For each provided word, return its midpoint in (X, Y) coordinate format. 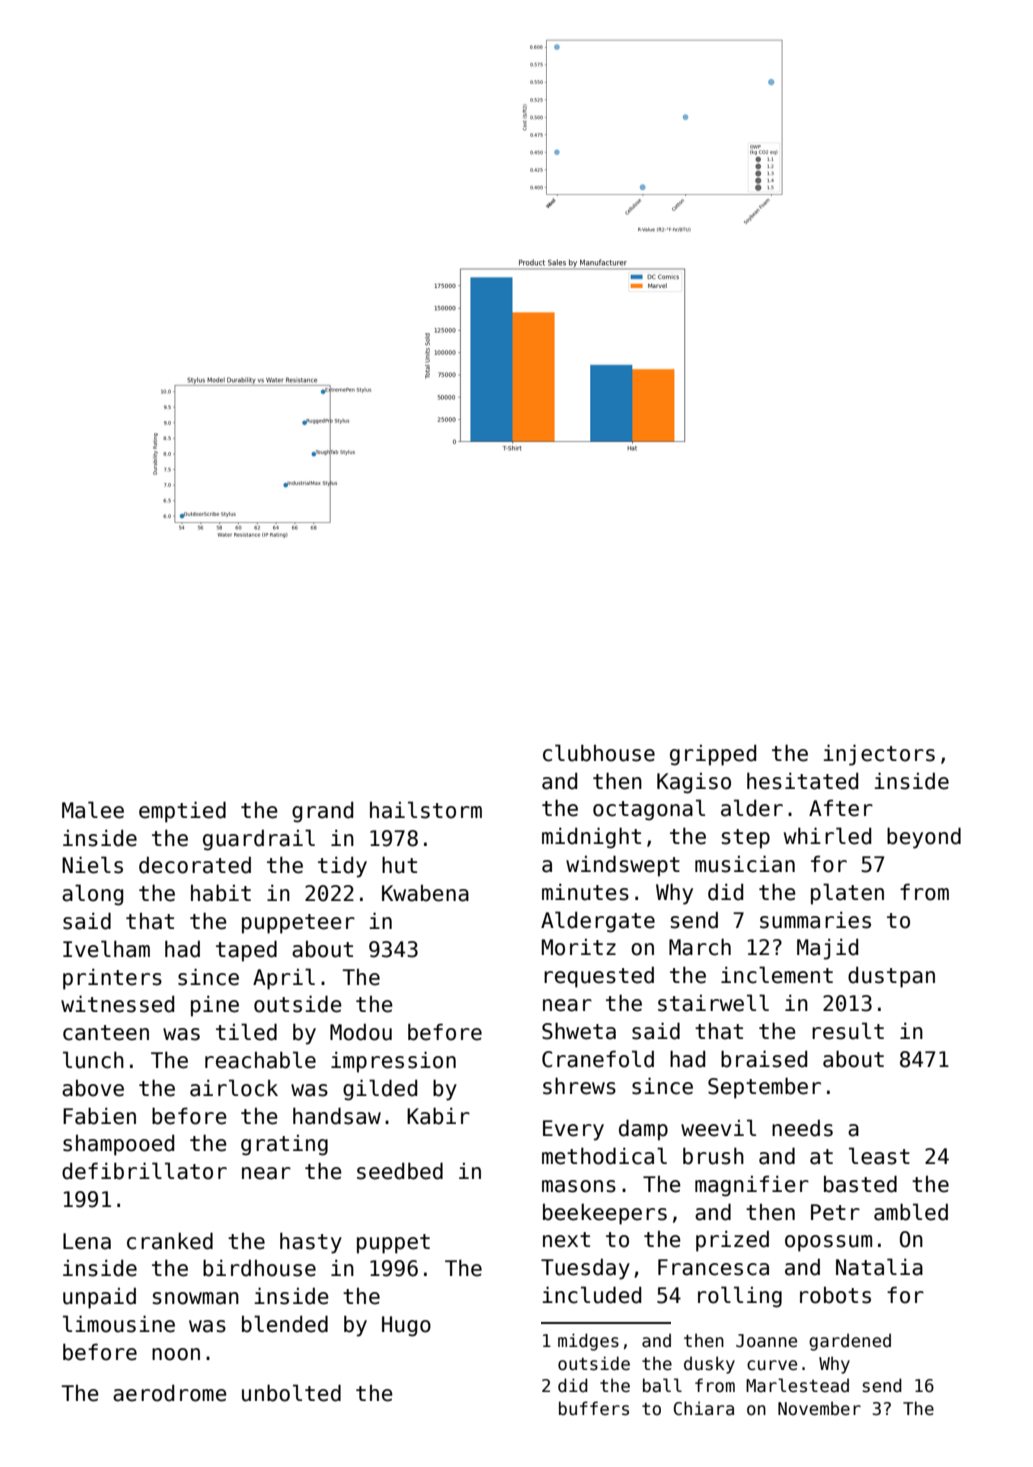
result (848, 1031)
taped (246, 951)
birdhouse (259, 1268)
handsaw (337, 1116)
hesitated (802, 781)
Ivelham (106, 949)
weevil (718, 1128)
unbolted (291, 1393)
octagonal (649, 810)
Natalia (879, 1267)
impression (393, 1062)
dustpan (891, 977)
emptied (182, 812)
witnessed (117, 1004)
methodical (604, 1156)
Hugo (406, 1326)
